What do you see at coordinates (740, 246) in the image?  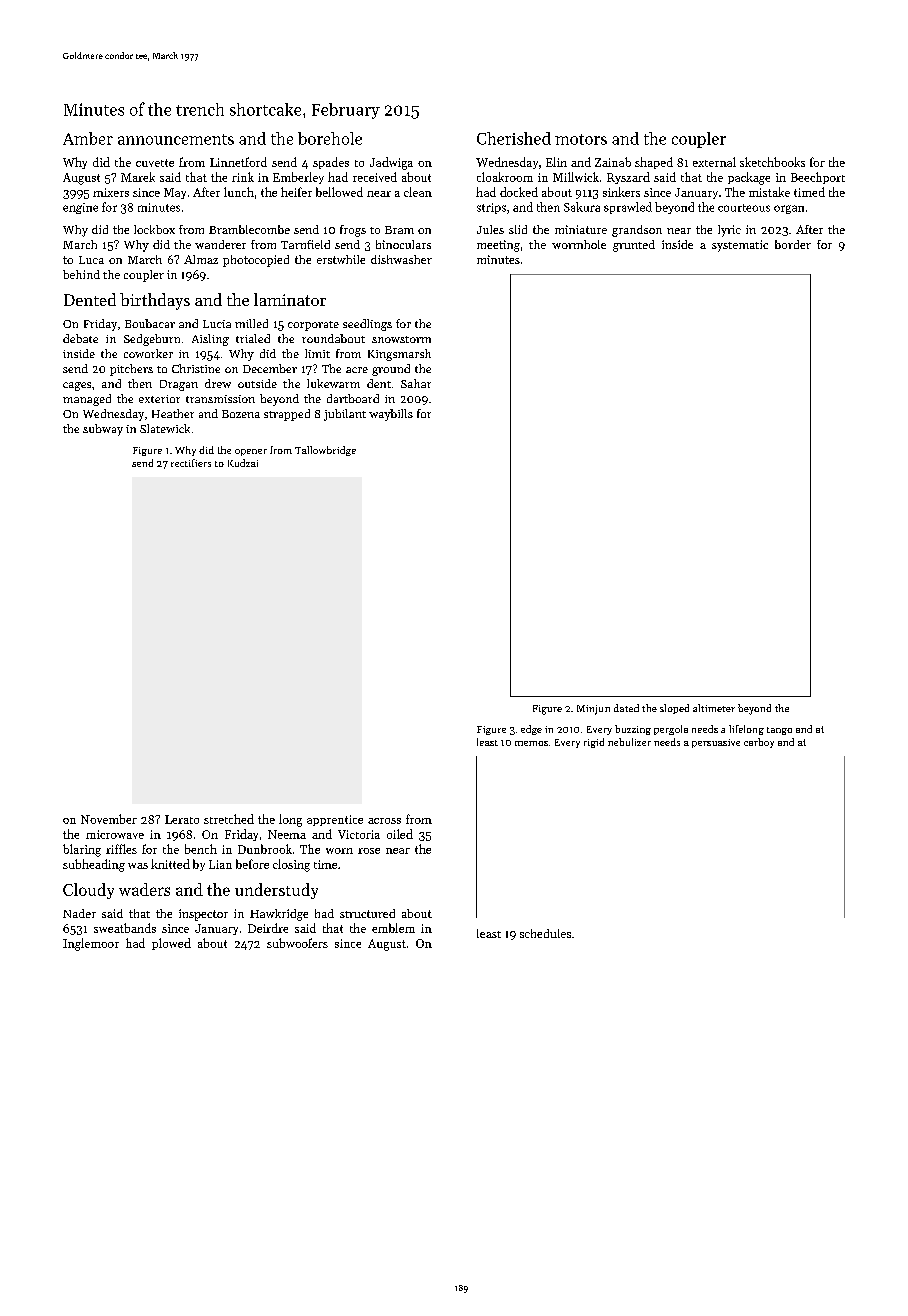 I see `systematic` at bounding box center [740, 246].
